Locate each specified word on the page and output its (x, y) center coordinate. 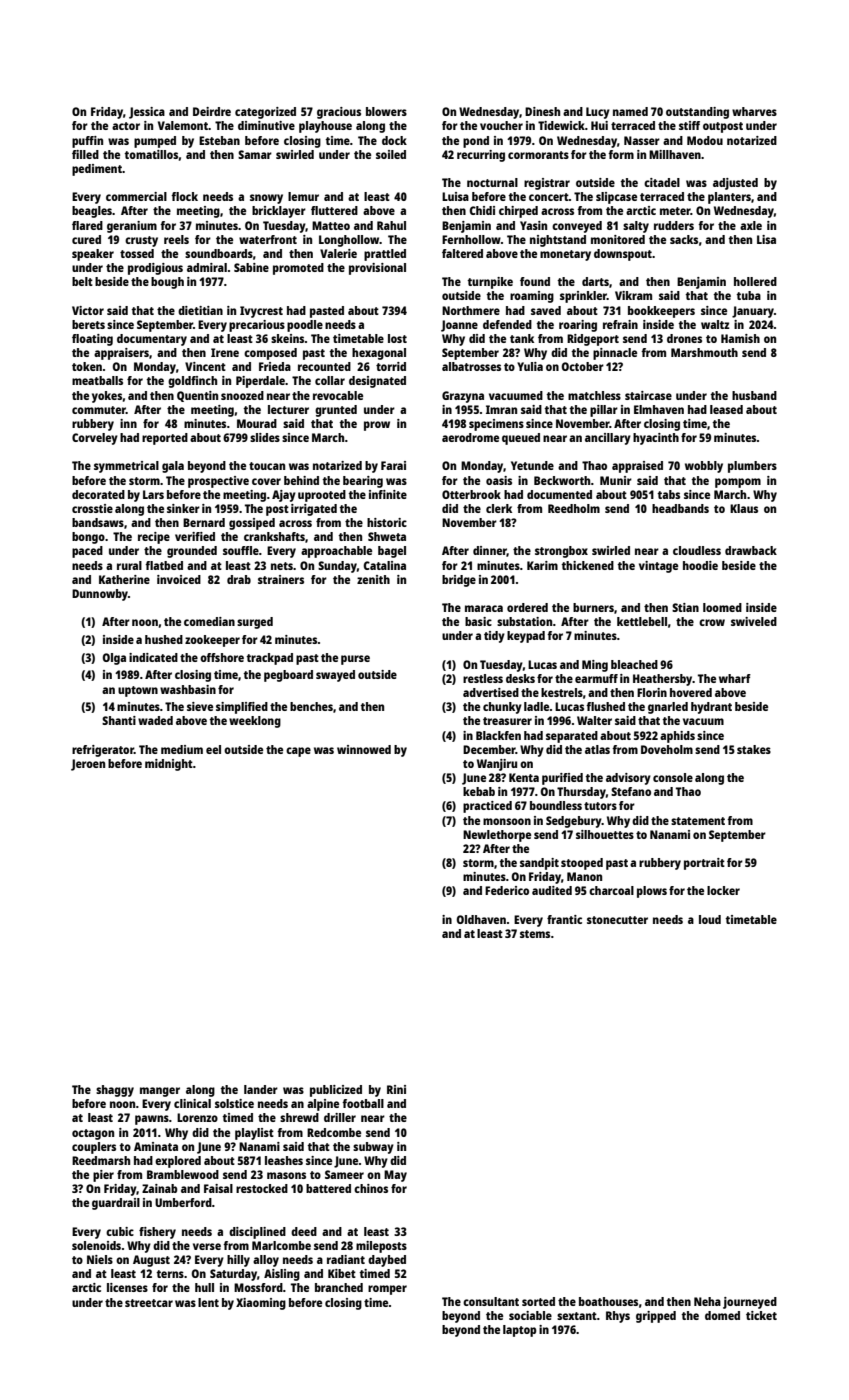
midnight (169, 765)
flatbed (164, 565)
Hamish (740, 338)
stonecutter (617, 920)
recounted (324, 366)
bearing (363, 482)
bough (167, 283)
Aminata (156, 1146)
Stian (685, 607)
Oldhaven (481, 919)
